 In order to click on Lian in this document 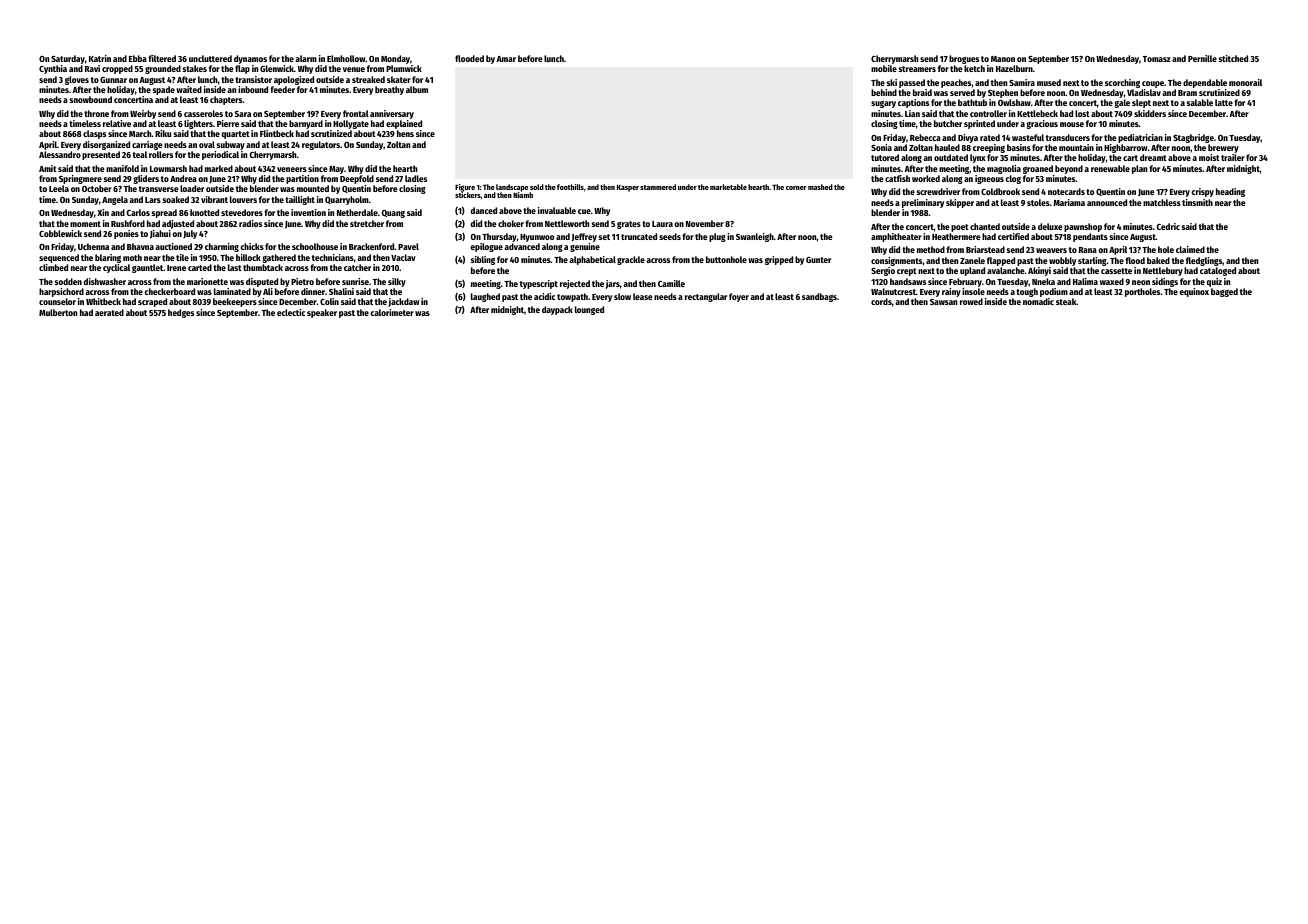, I will do `click(912, 113)`.
